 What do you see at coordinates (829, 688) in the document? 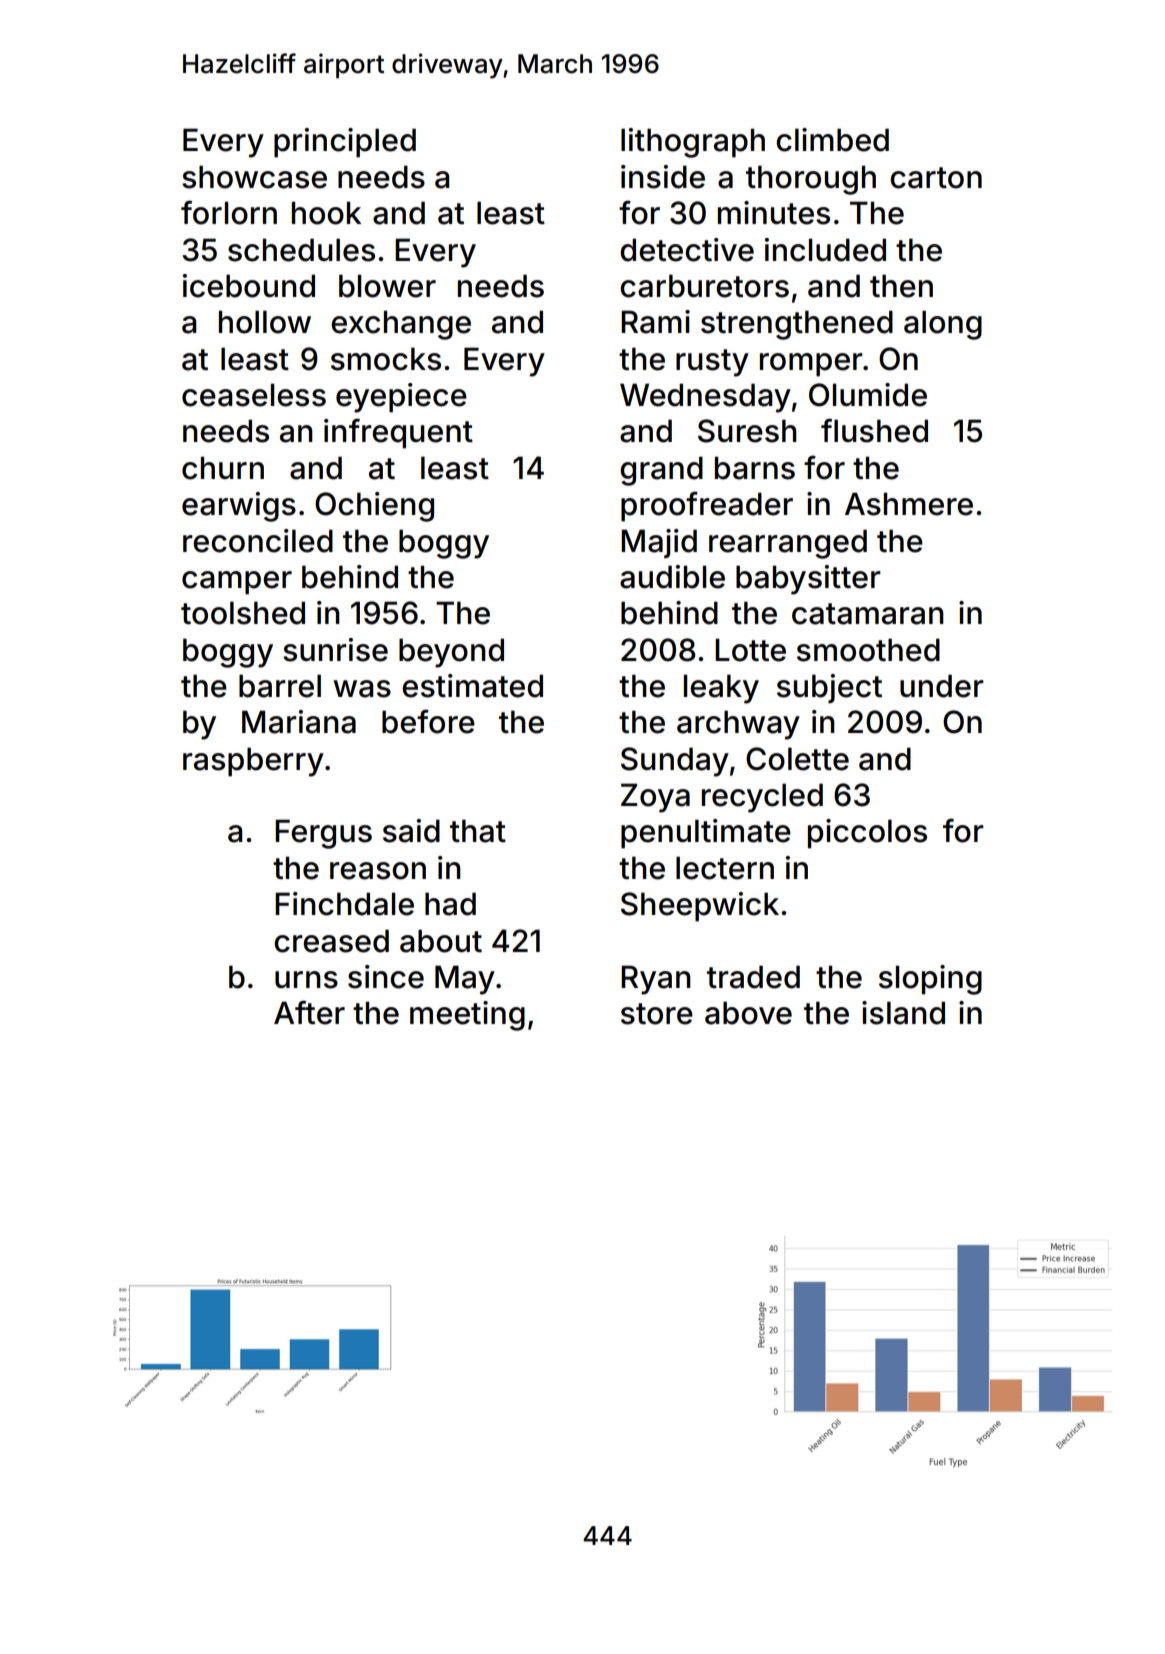
I see `subject` at bounding box center [829, 688].
